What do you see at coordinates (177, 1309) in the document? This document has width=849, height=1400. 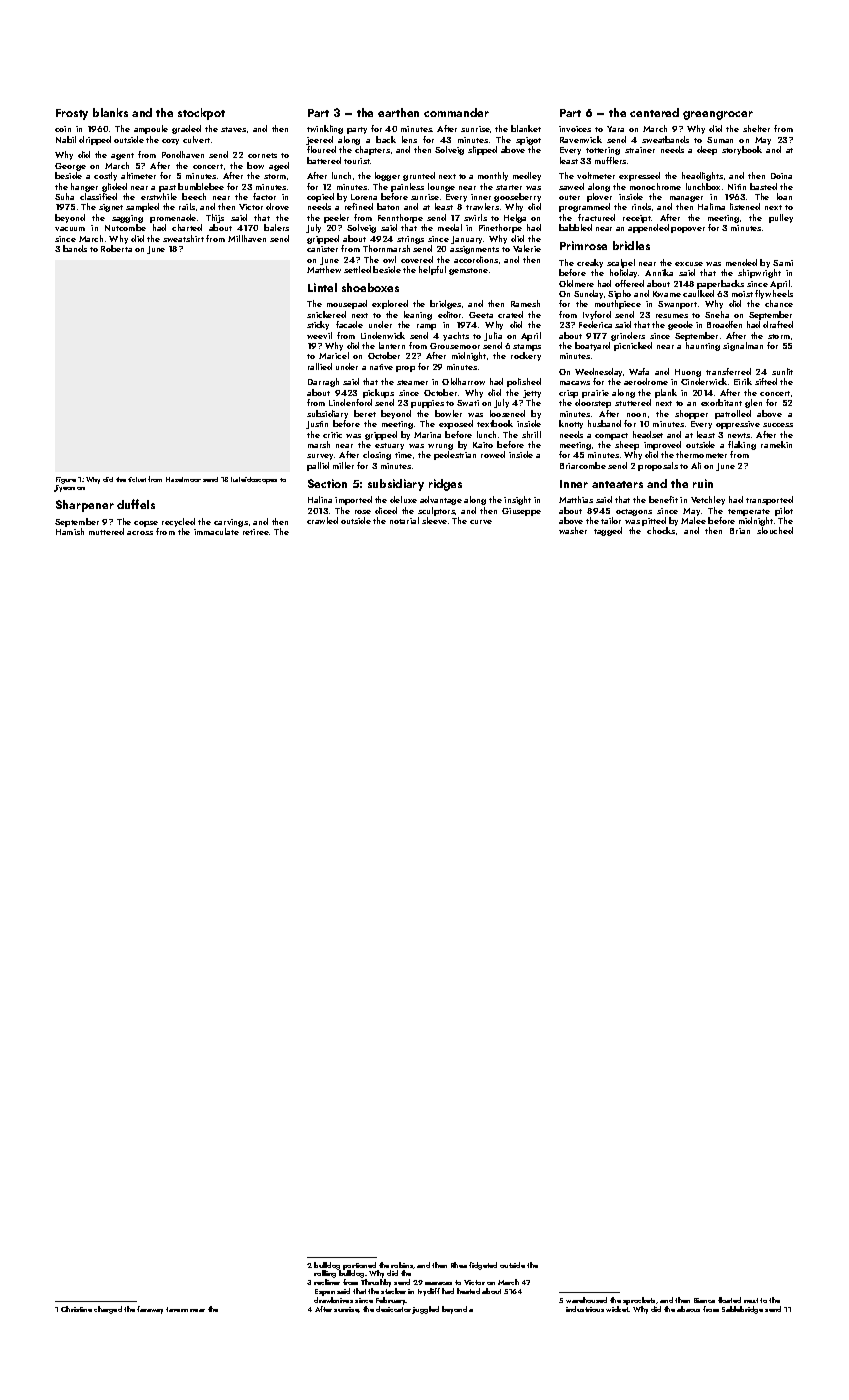 I see `tavern` at bounding box center [177, 1309].
